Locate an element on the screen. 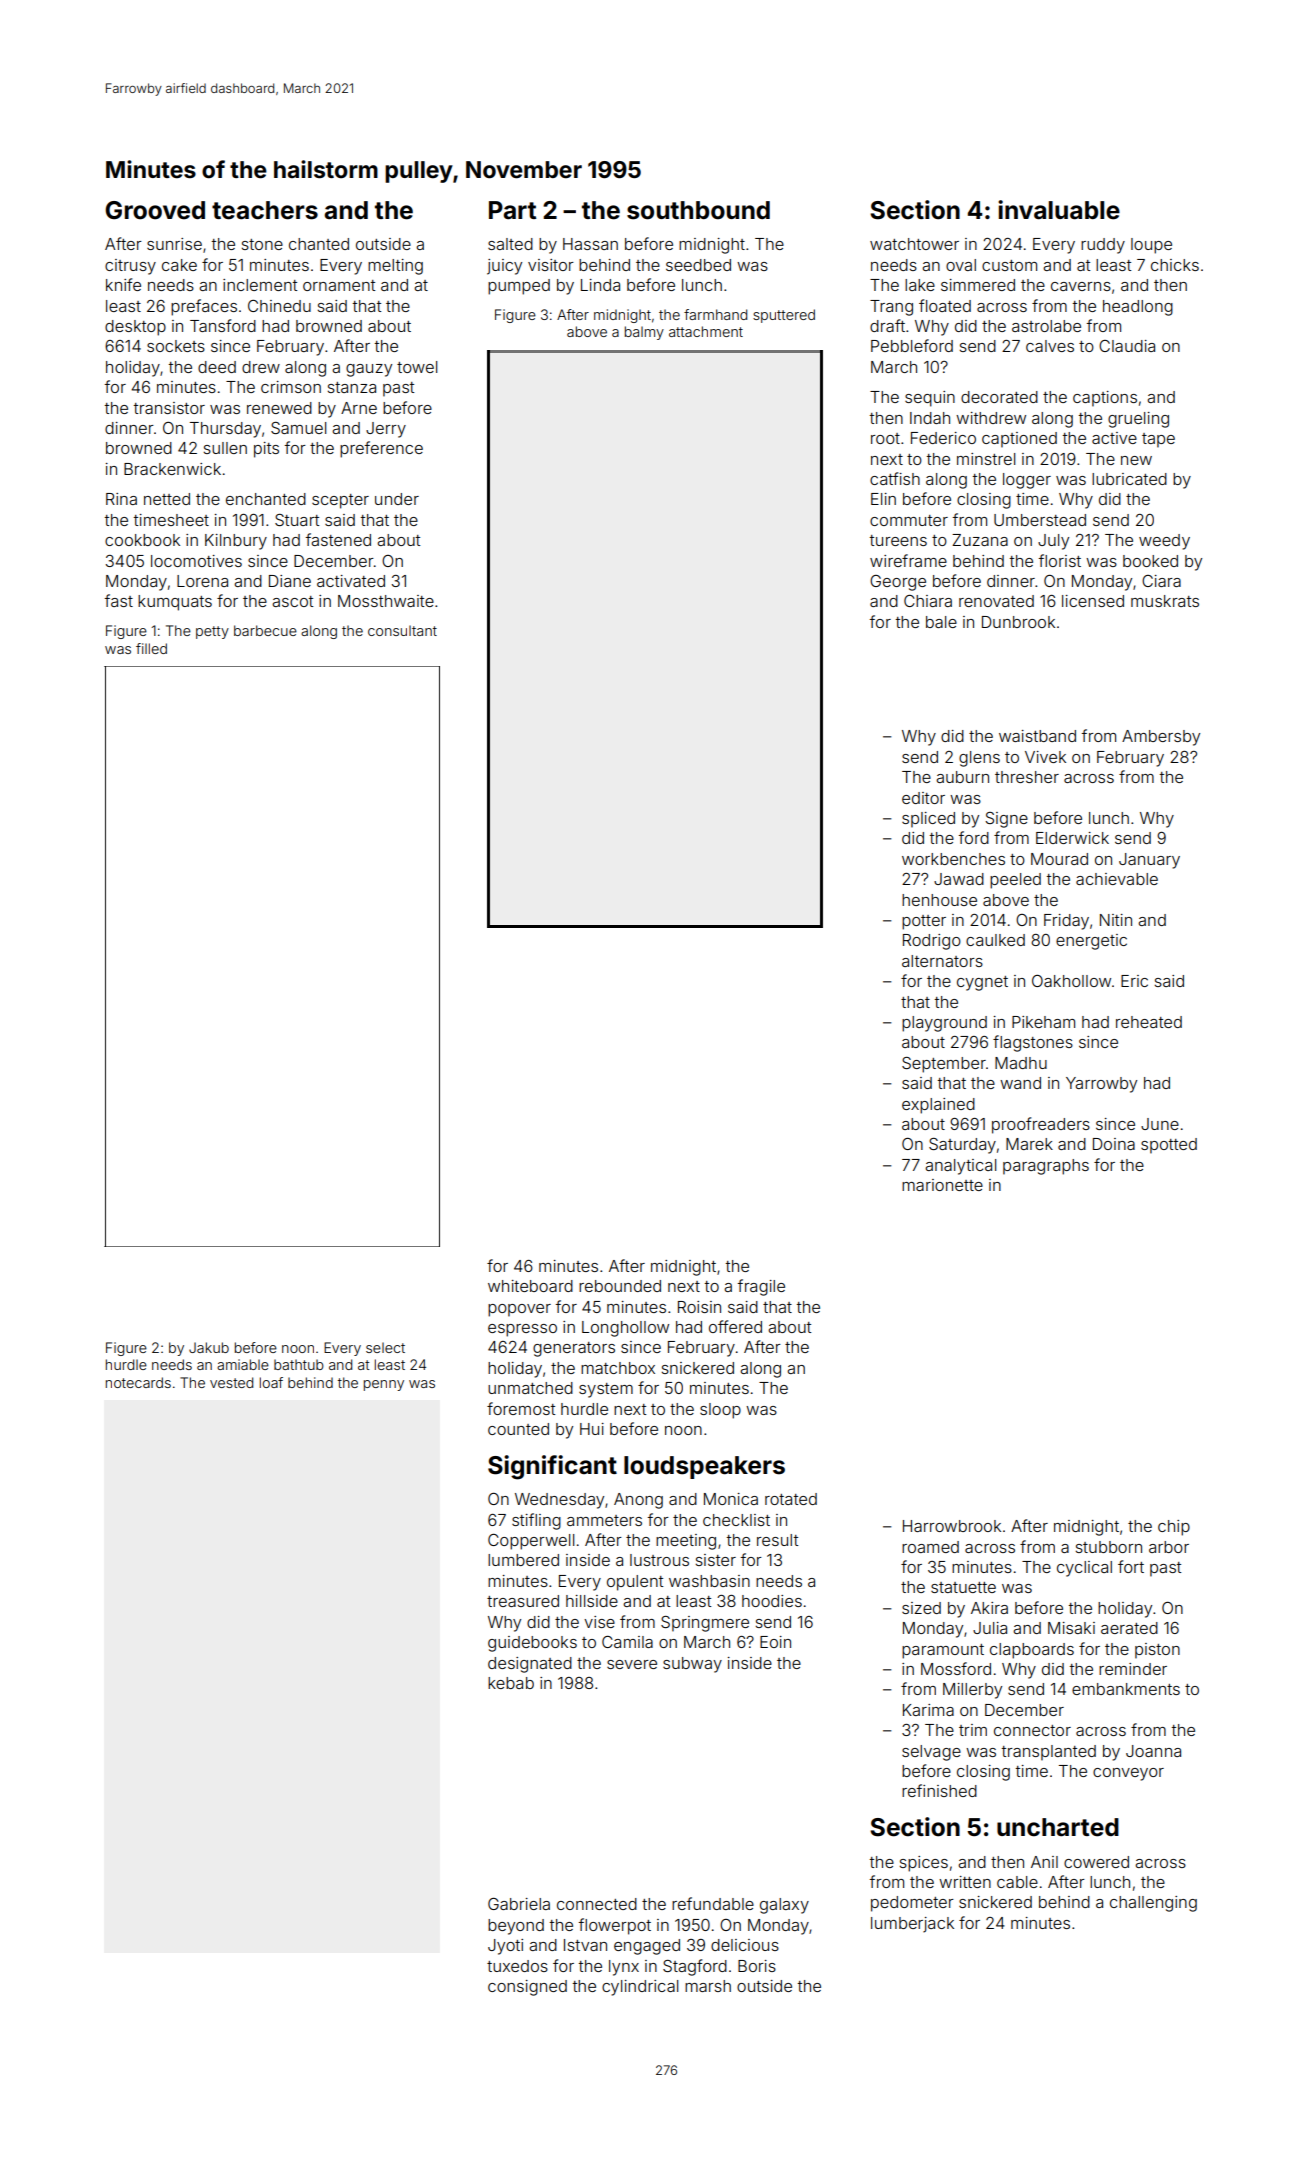 Image resolution: width=1310 pixels, height=2158 pixels. invaluable is located at coordinates (1059, 210).
